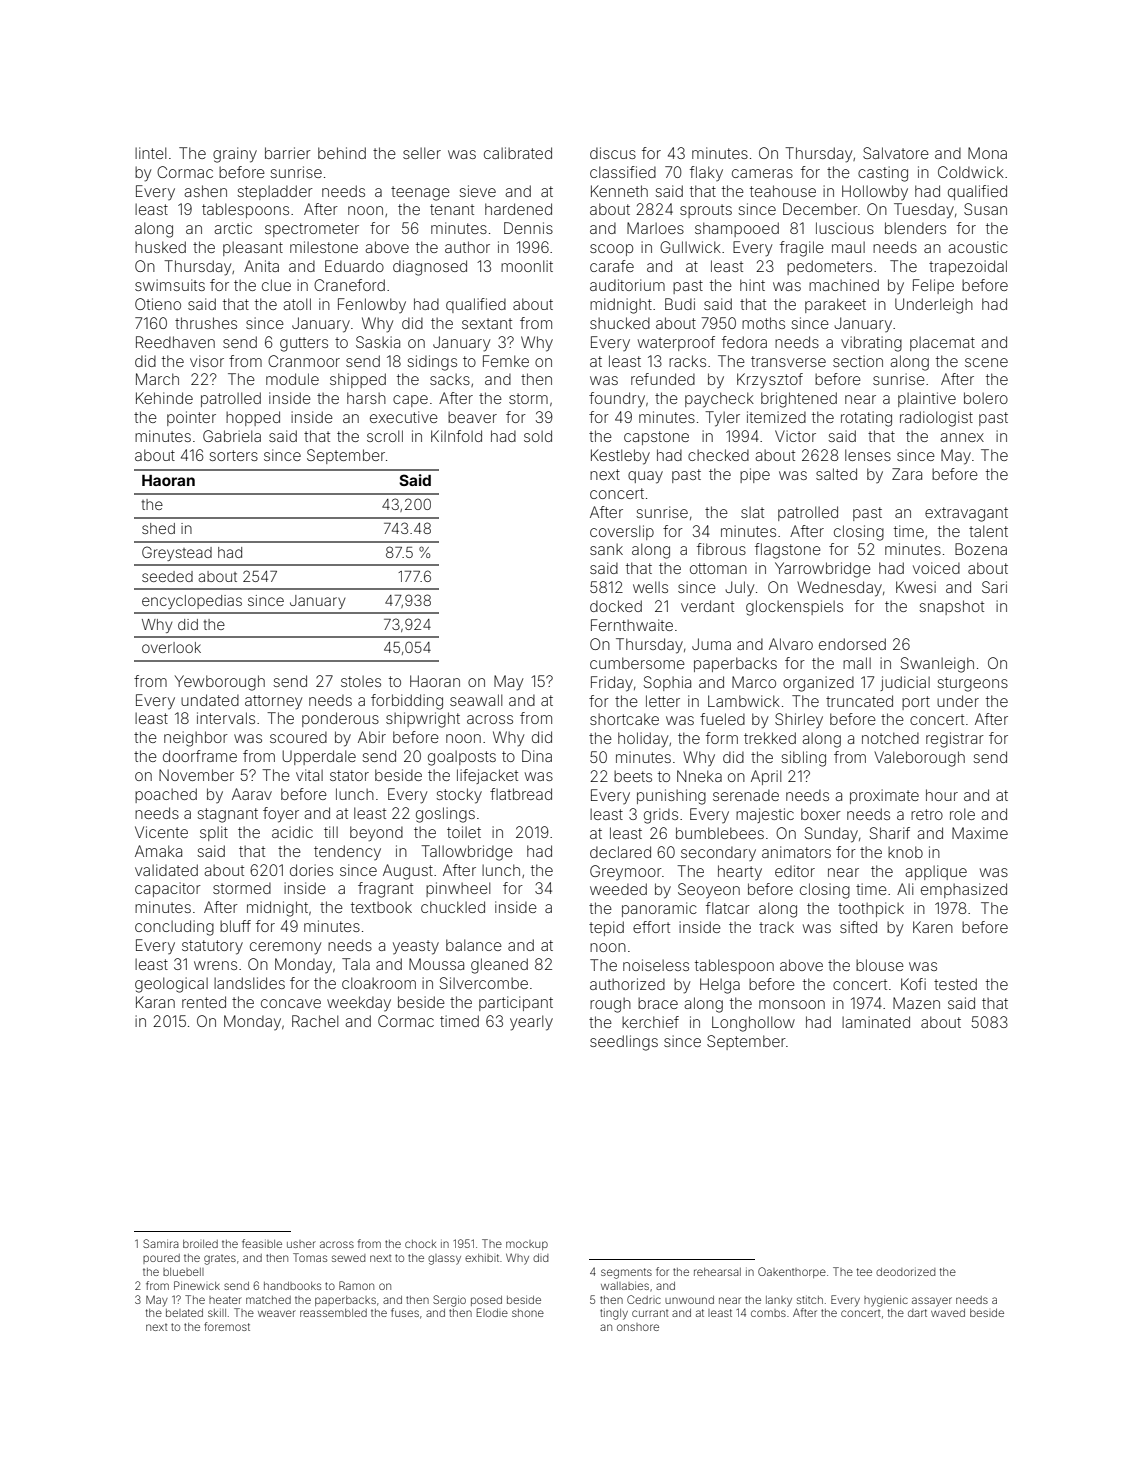  Describe the element at coordinates (227, 1326) in the screenshot. I see `foremost` at that location.
